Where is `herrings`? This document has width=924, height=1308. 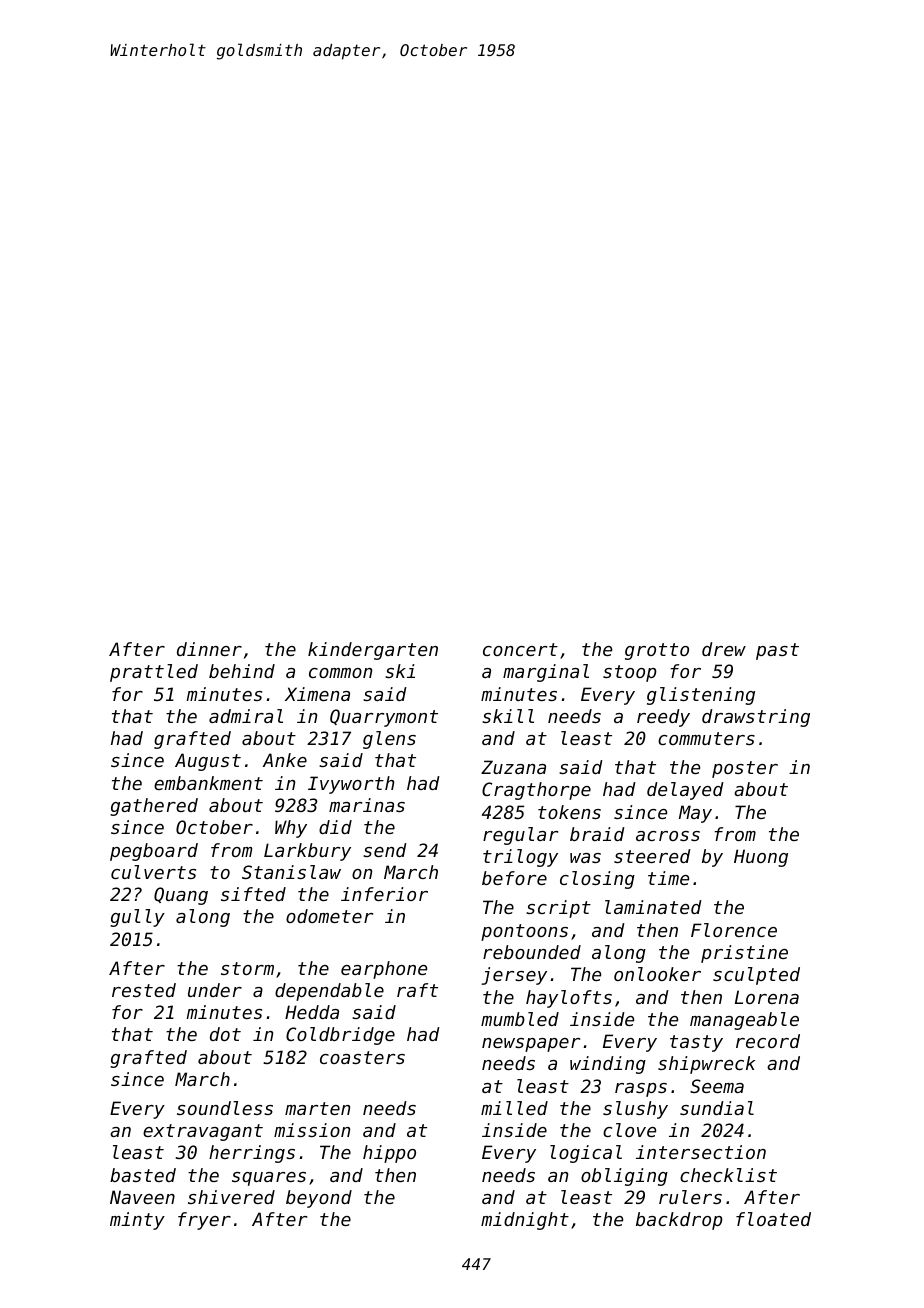 herrings is located at coordinates (252, 1154).
